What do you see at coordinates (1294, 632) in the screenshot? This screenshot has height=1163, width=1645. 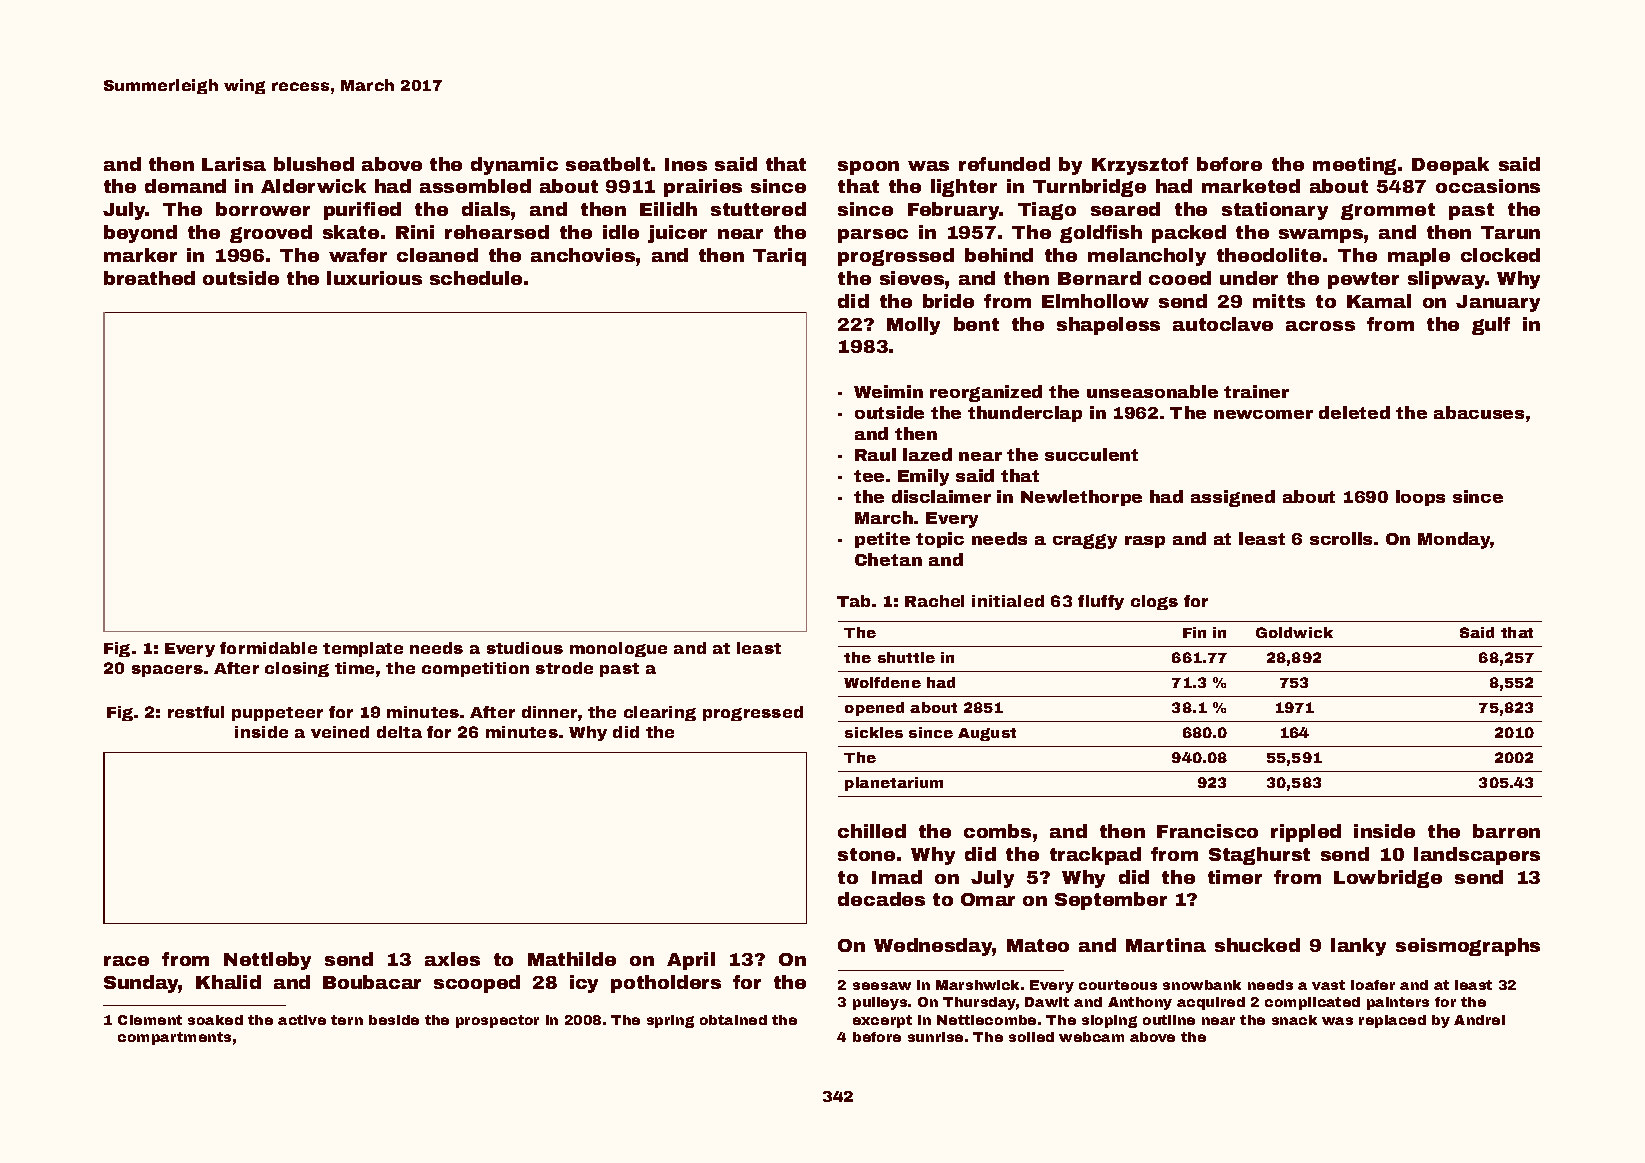 I see `Goldwick` at bounding box center [1294, 632].
